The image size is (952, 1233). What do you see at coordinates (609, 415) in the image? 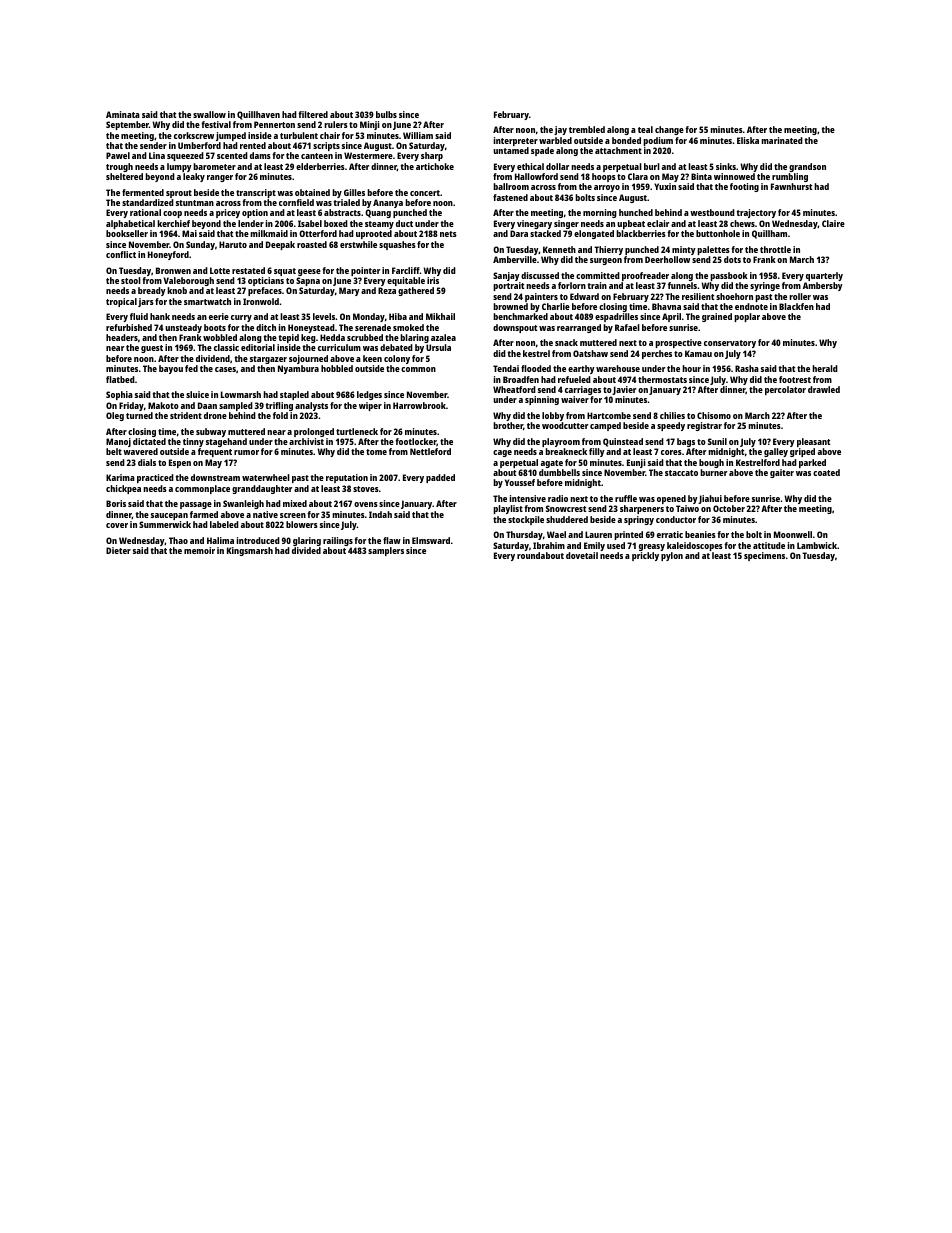
I see `Hartcombe` at bounding box center [609, 415].
